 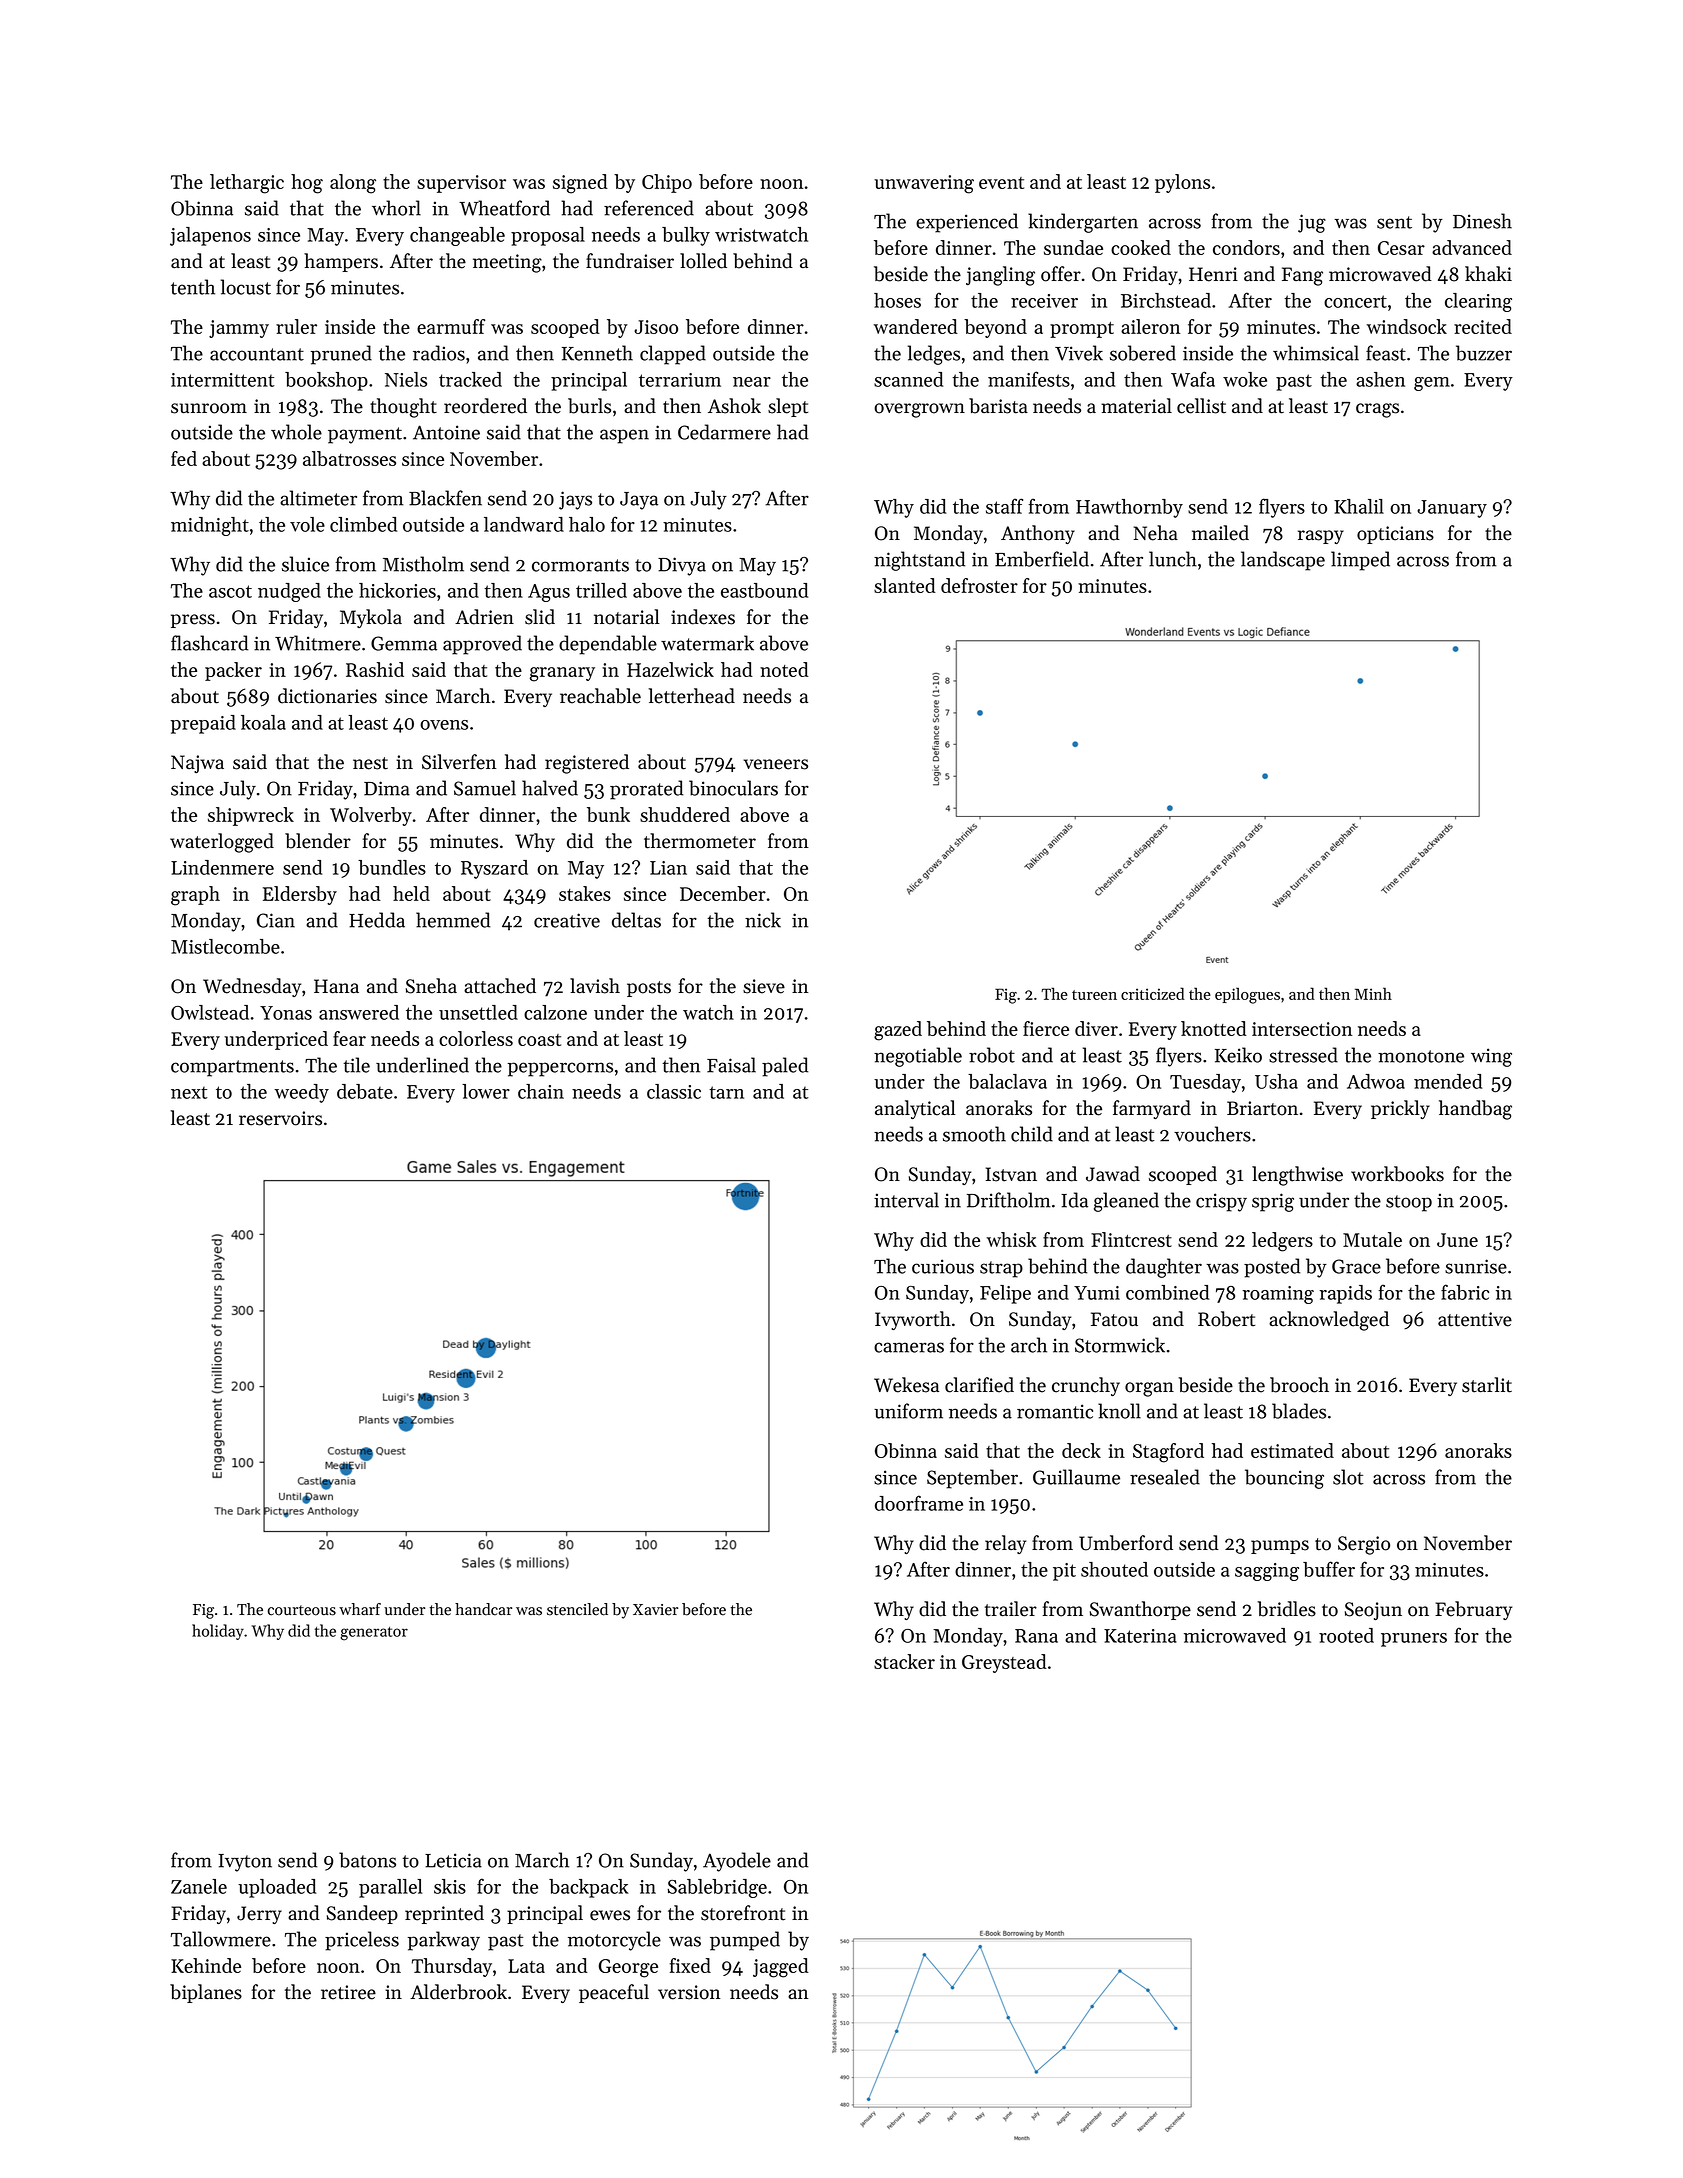 What do you see at coordinates (1262, 1108) in the image?
I see `Briarton` at bounding box center [1262, 1108].
